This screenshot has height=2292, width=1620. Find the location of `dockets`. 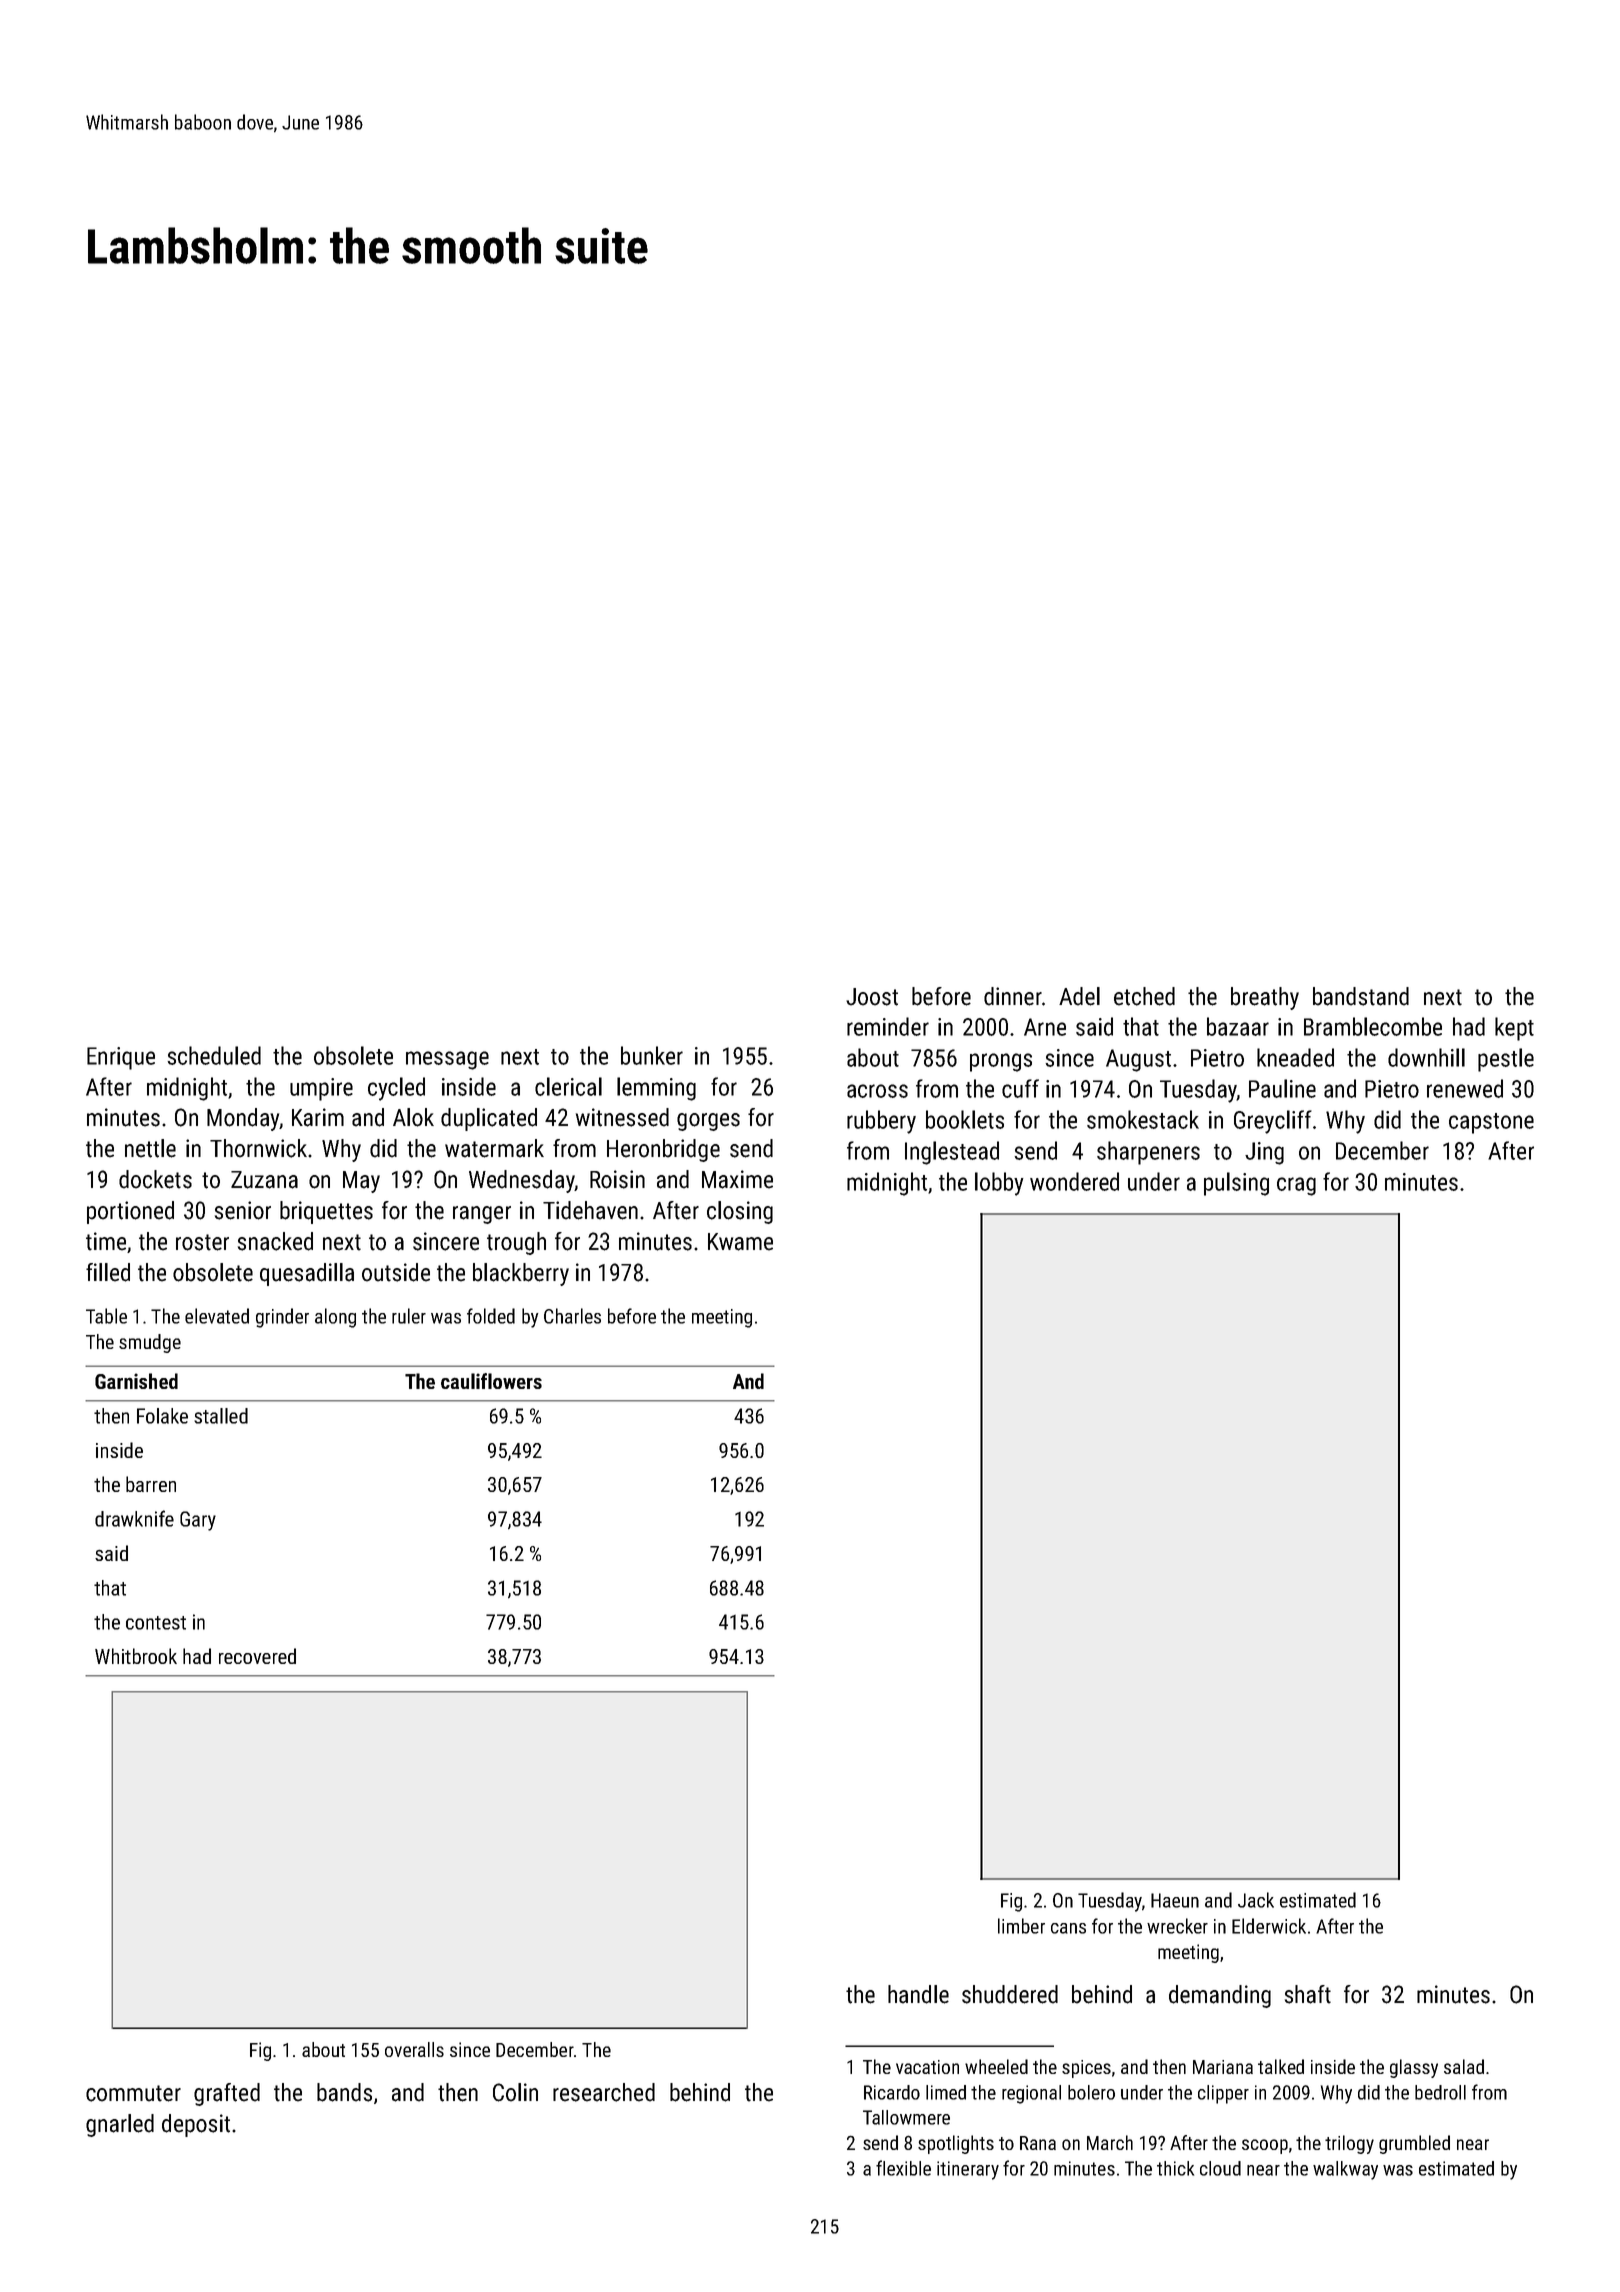

dockets is located at coordinates (155, 1179).
